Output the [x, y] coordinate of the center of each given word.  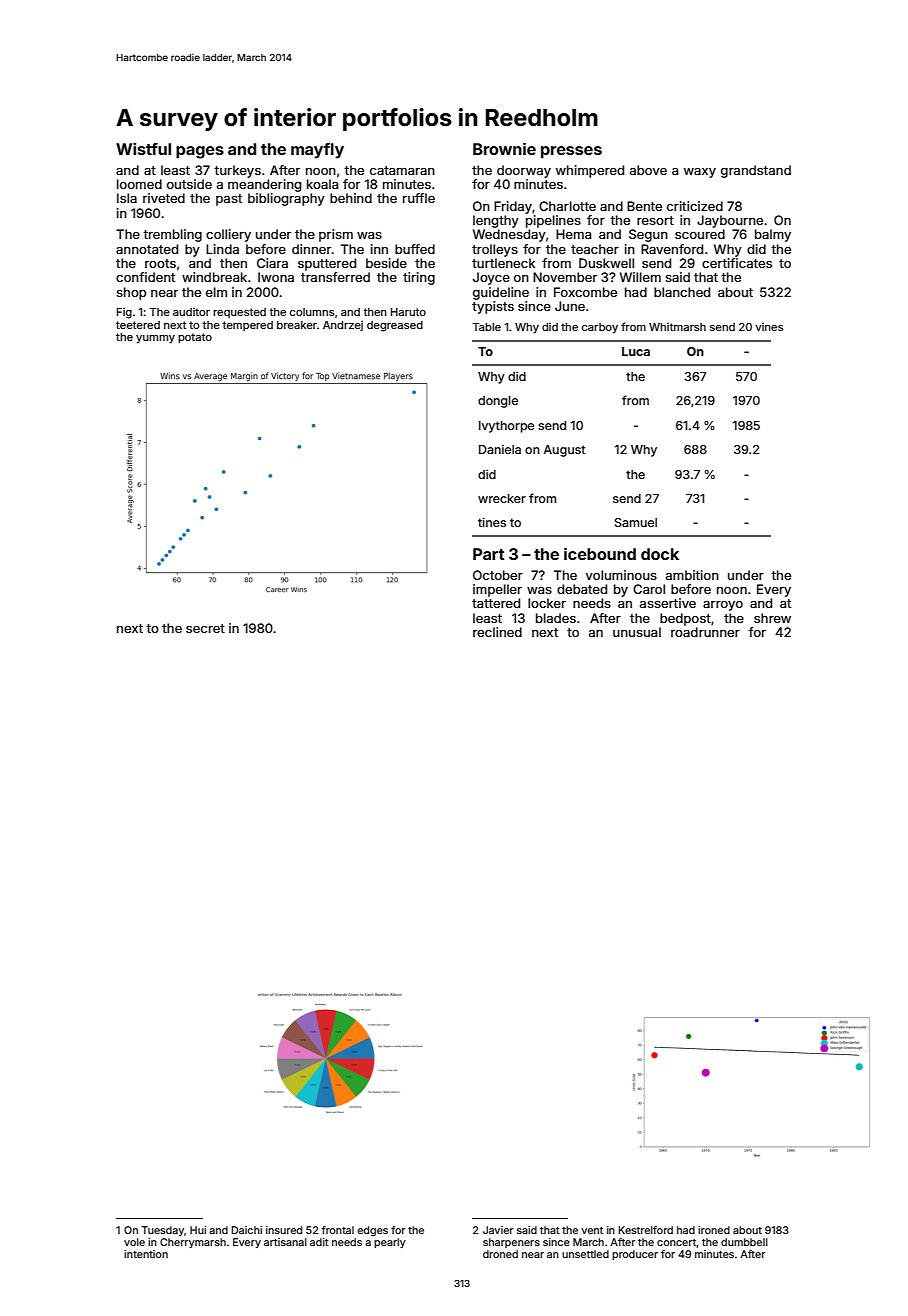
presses [571, 152]
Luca [636, 351]
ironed [714, 1230]
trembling [172, 235]
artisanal [285, 1242]
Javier [498, 1230]
